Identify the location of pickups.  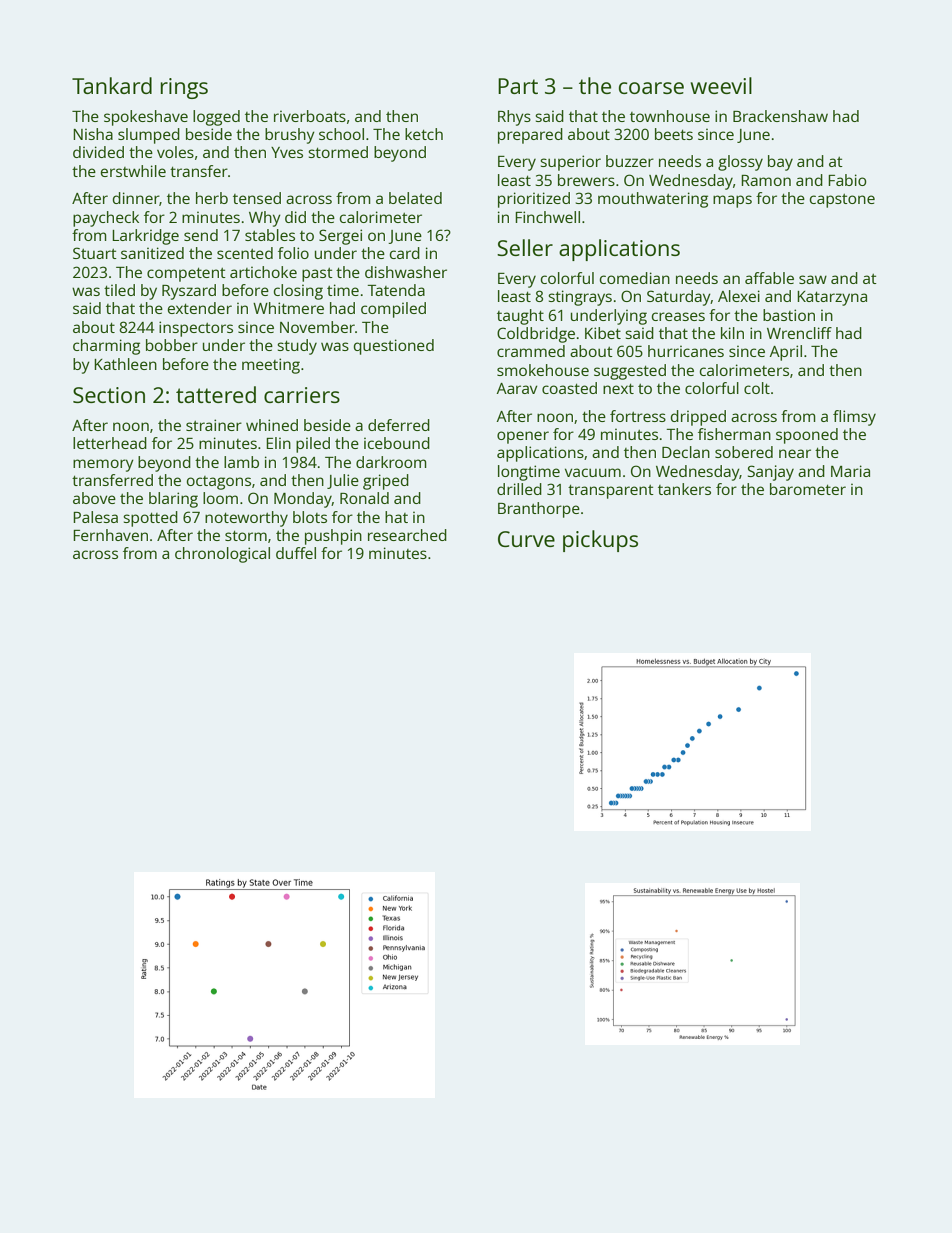
(600, 541).
